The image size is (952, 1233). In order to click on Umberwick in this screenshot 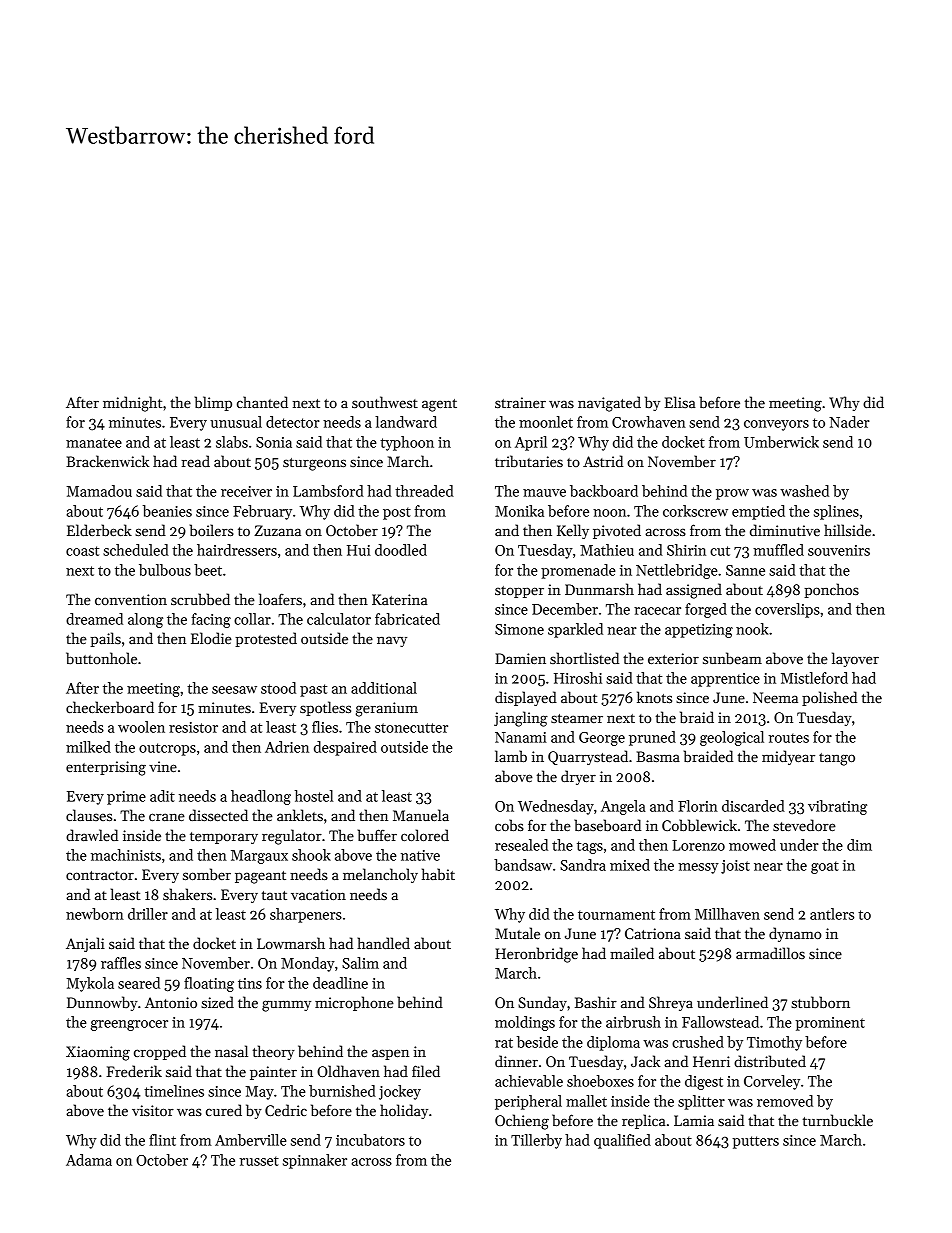, I will do `click(781, 442)`.
